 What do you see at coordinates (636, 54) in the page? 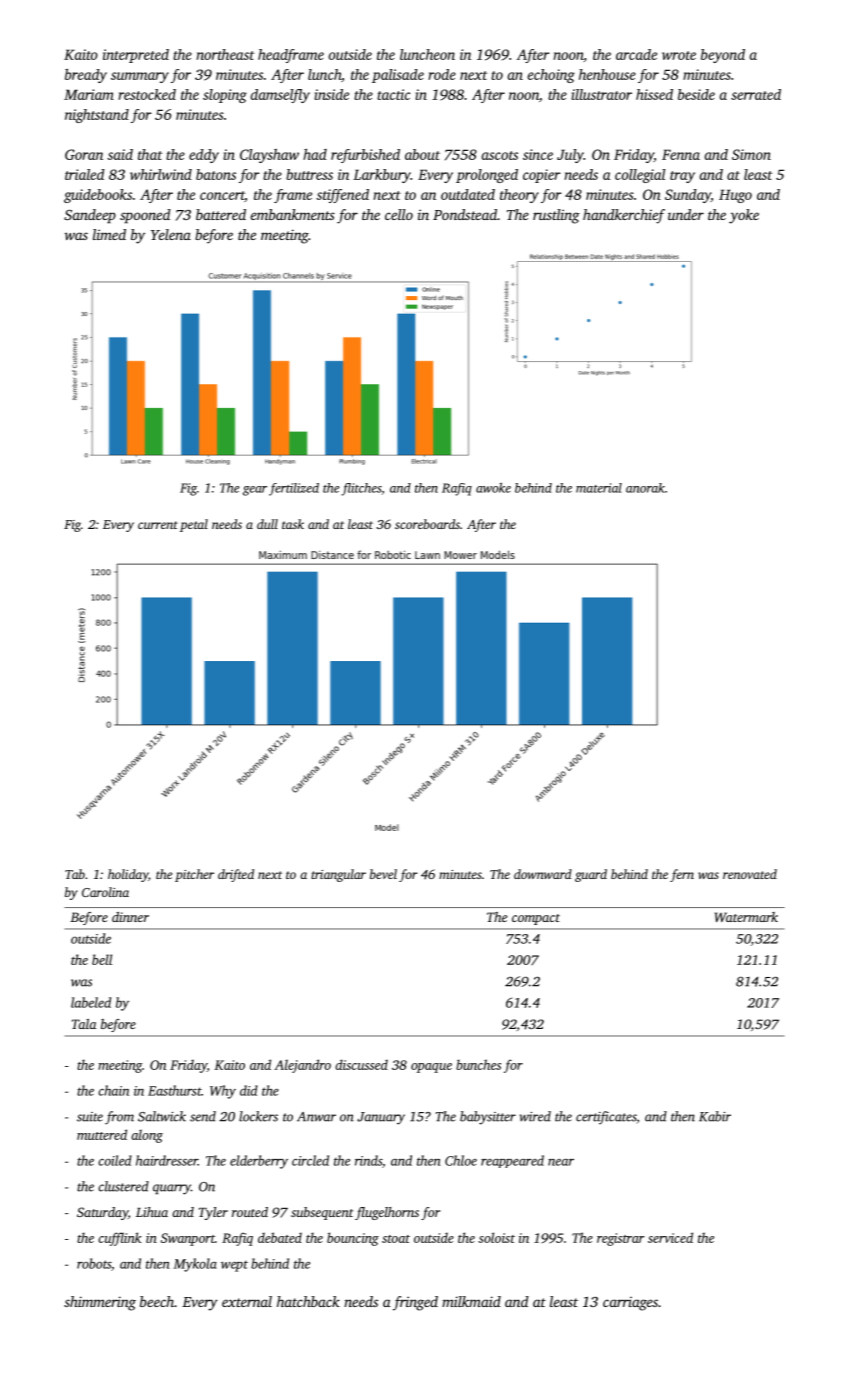
I see `arcade` at bounding box center [636, 54].
